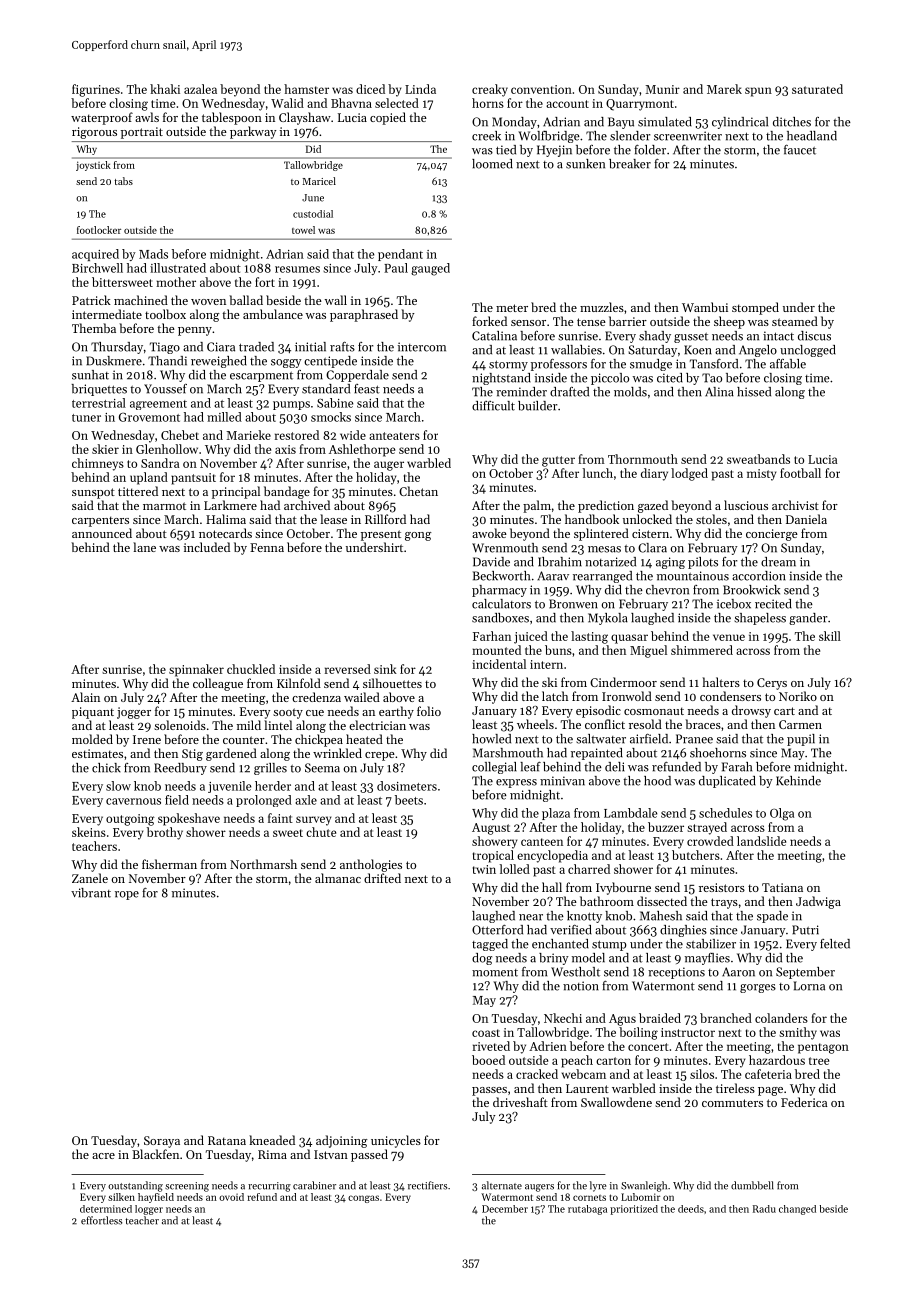  I want to click on Aaron, so click(738, 972).
